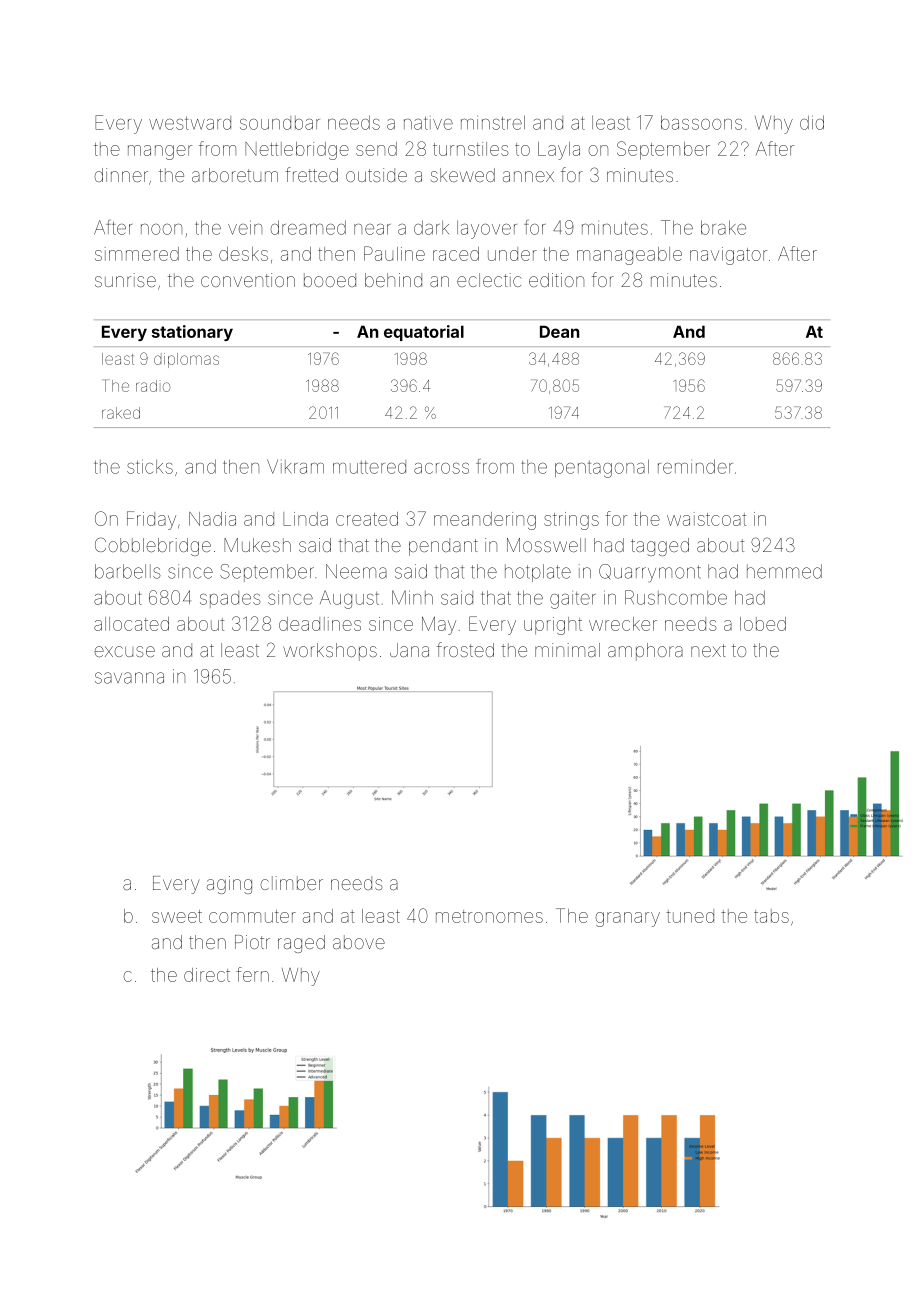  Describe the element at coordinates (424, 333) in the screenshot. I see `equatorial` at that location.
